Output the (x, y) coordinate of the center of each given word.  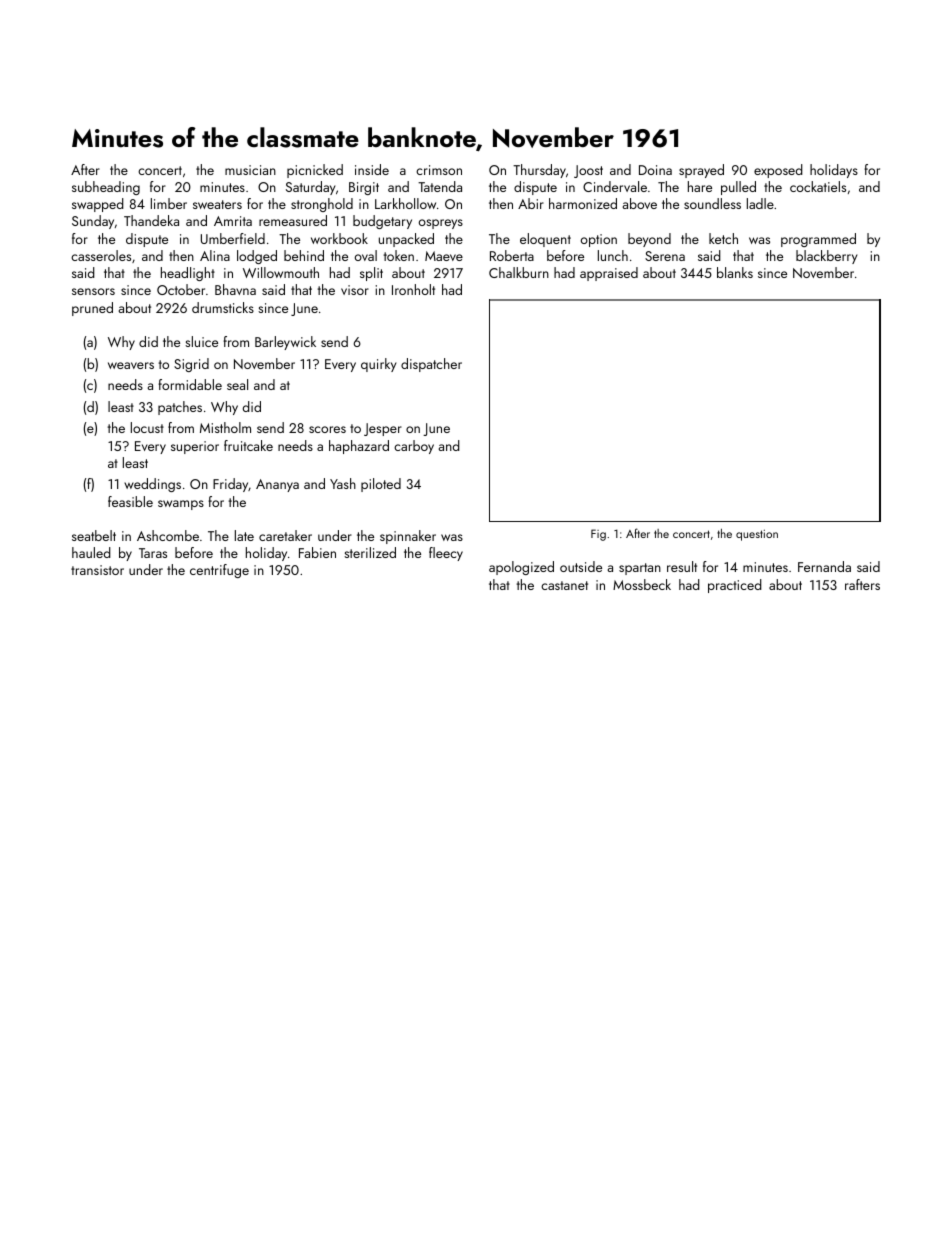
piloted (381, 485)
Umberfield (233, 238)
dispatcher (431, 365)
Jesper (383, 429)
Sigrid (191, 365)
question (757, 535)
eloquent (545, 240)
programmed (818, 240)
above (639, 203)
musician (250, 170)
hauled (91, 552)
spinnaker (408, 537)
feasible (130, 501)
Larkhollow (405, 203)
